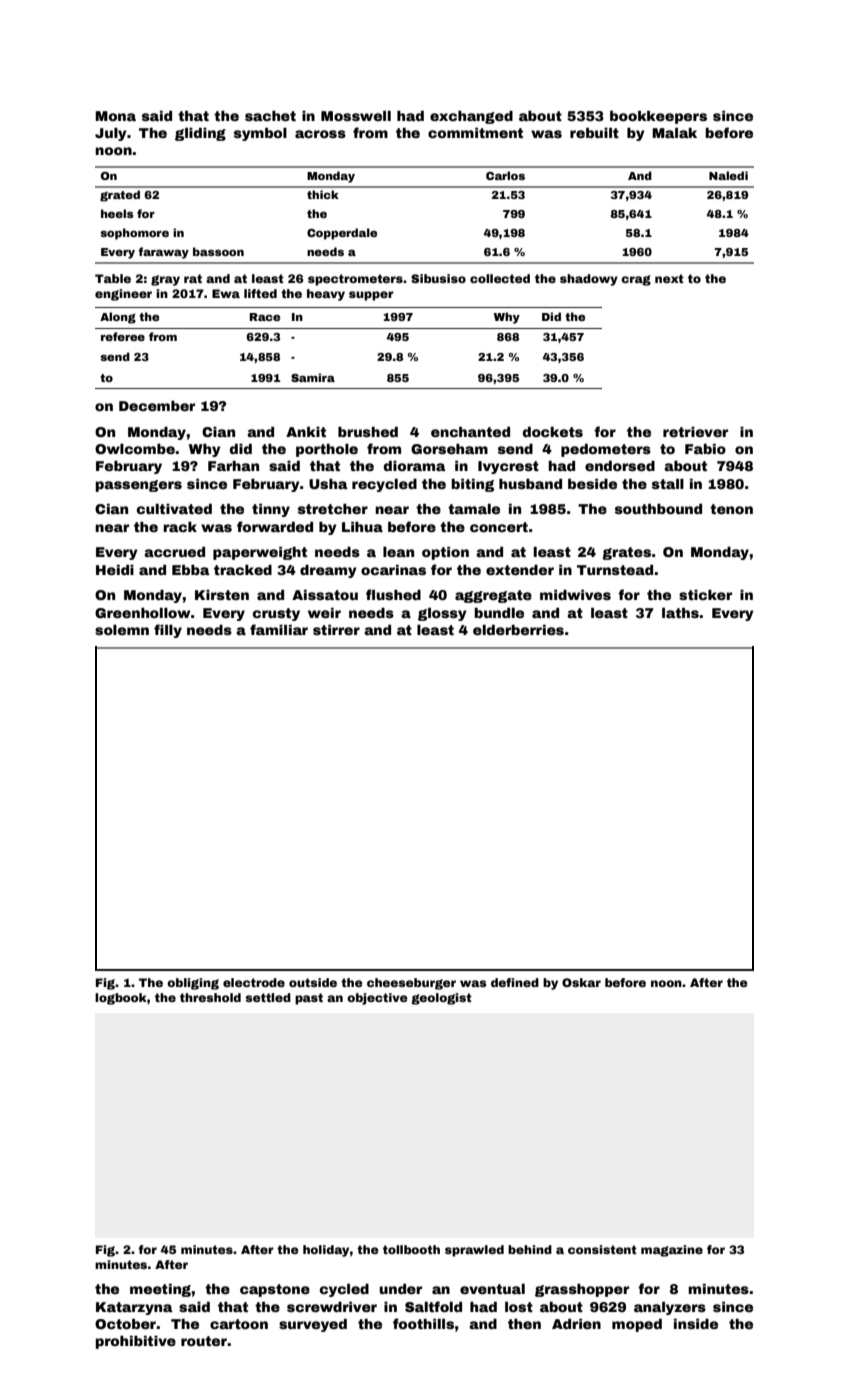 This screenshot has height=1400, width=849. Describe the element at coordinates (576, 1324) in the screenshot. I see `Adrien` at that location.
